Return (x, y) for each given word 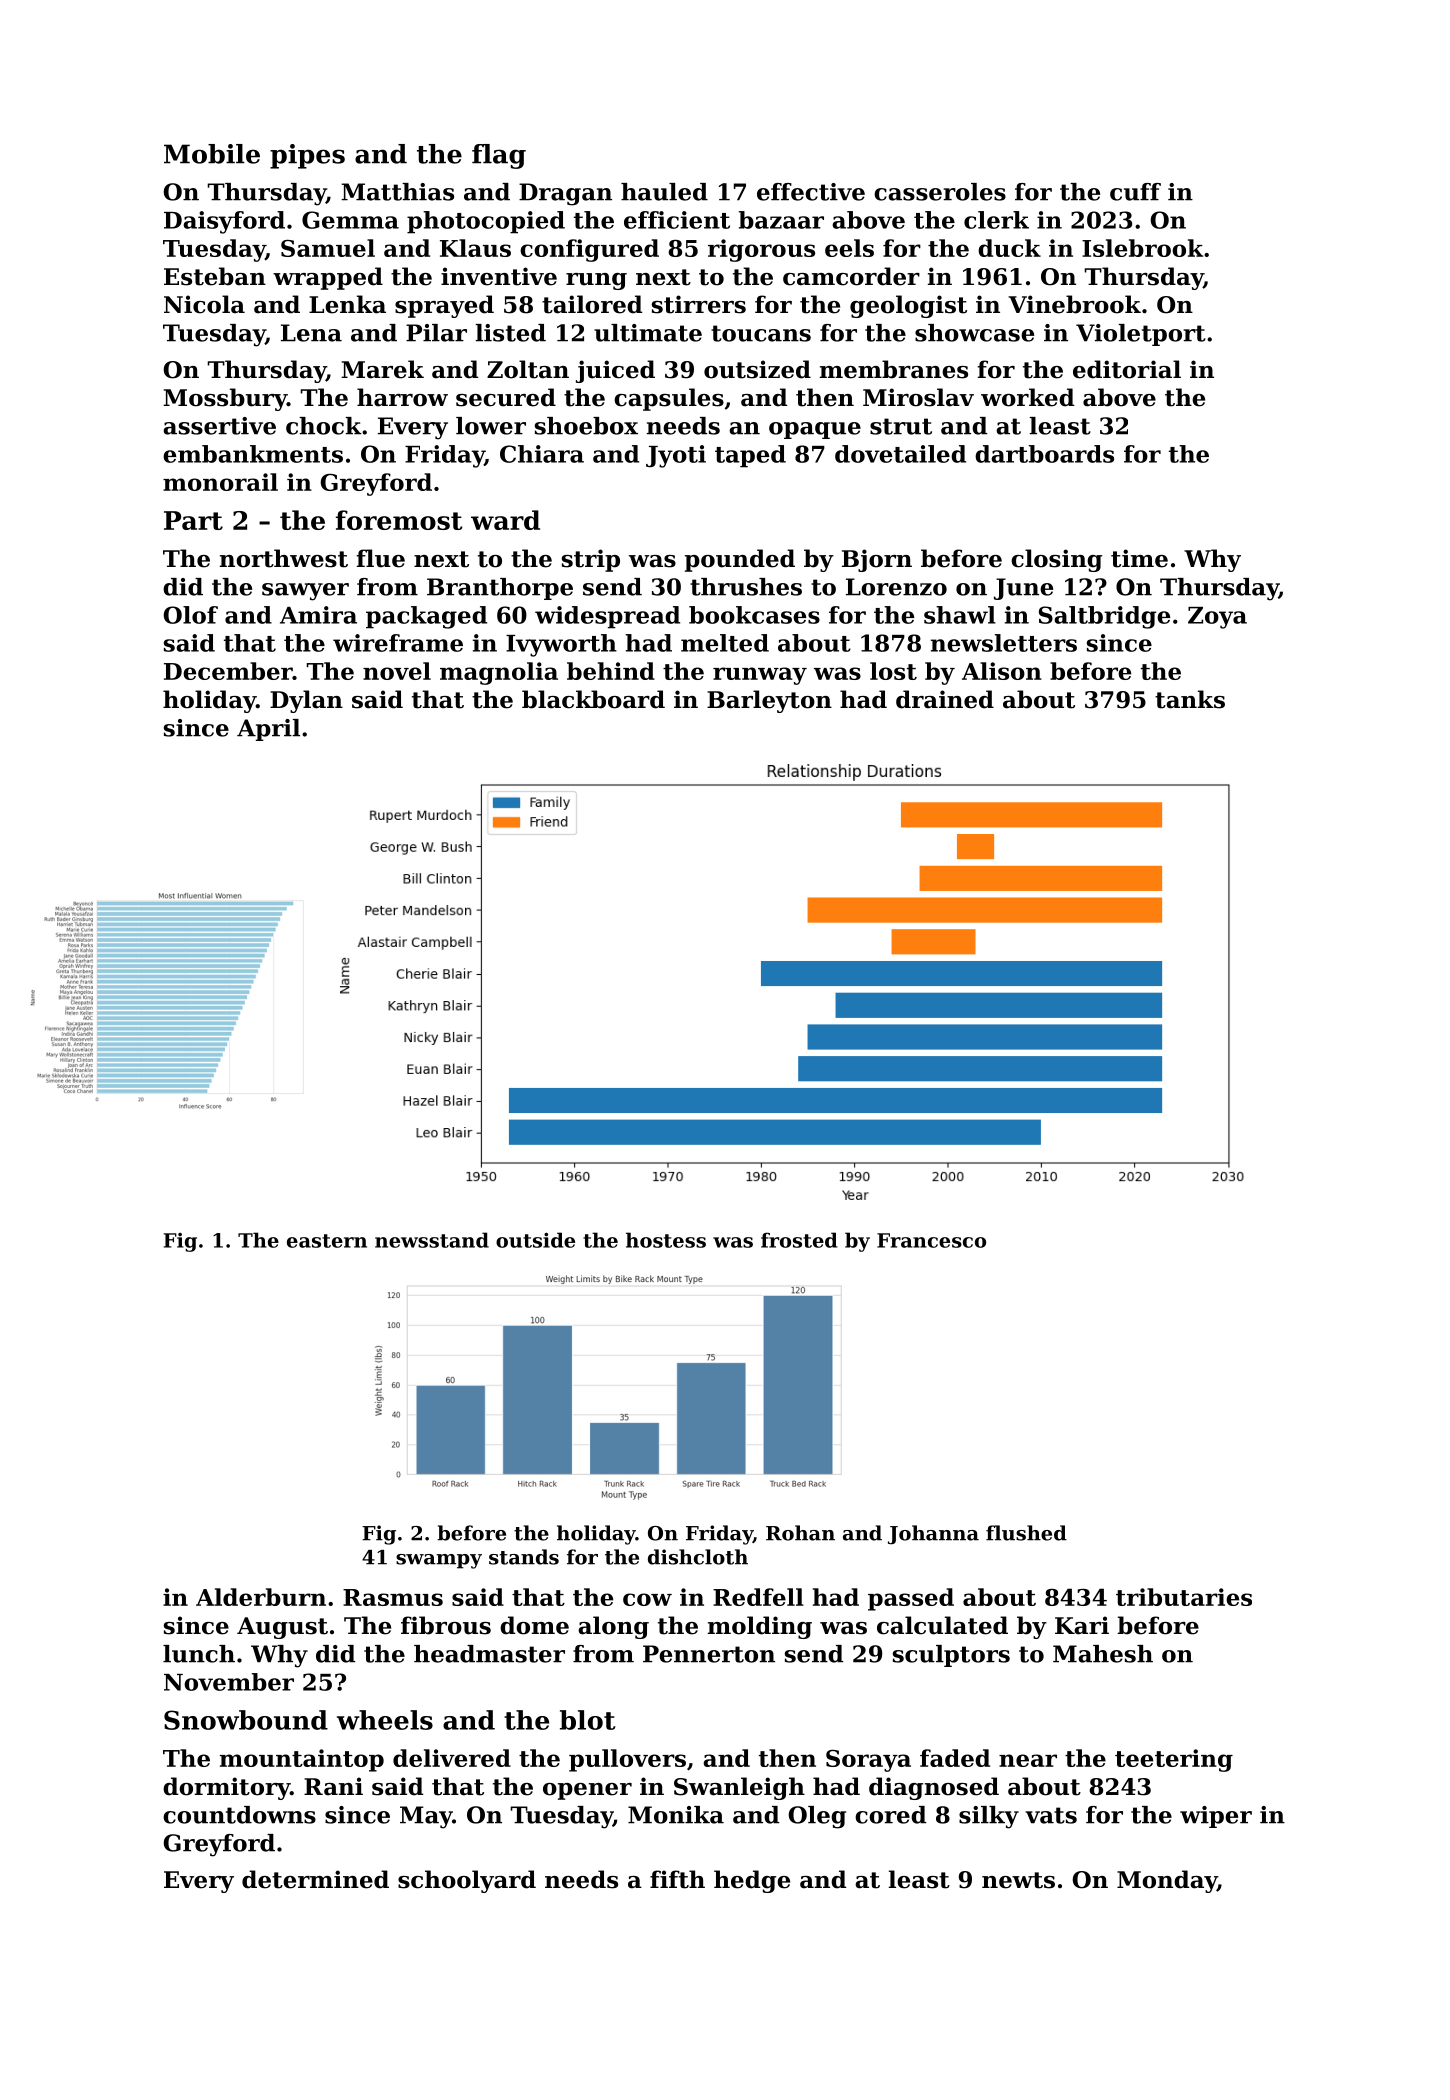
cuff (1135, 192)
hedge (752, 1881)
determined (315, 1879)
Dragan (565, 194)
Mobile (212, 154)
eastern (327, 1241)
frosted (799, 1240)
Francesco (931, 1240)
